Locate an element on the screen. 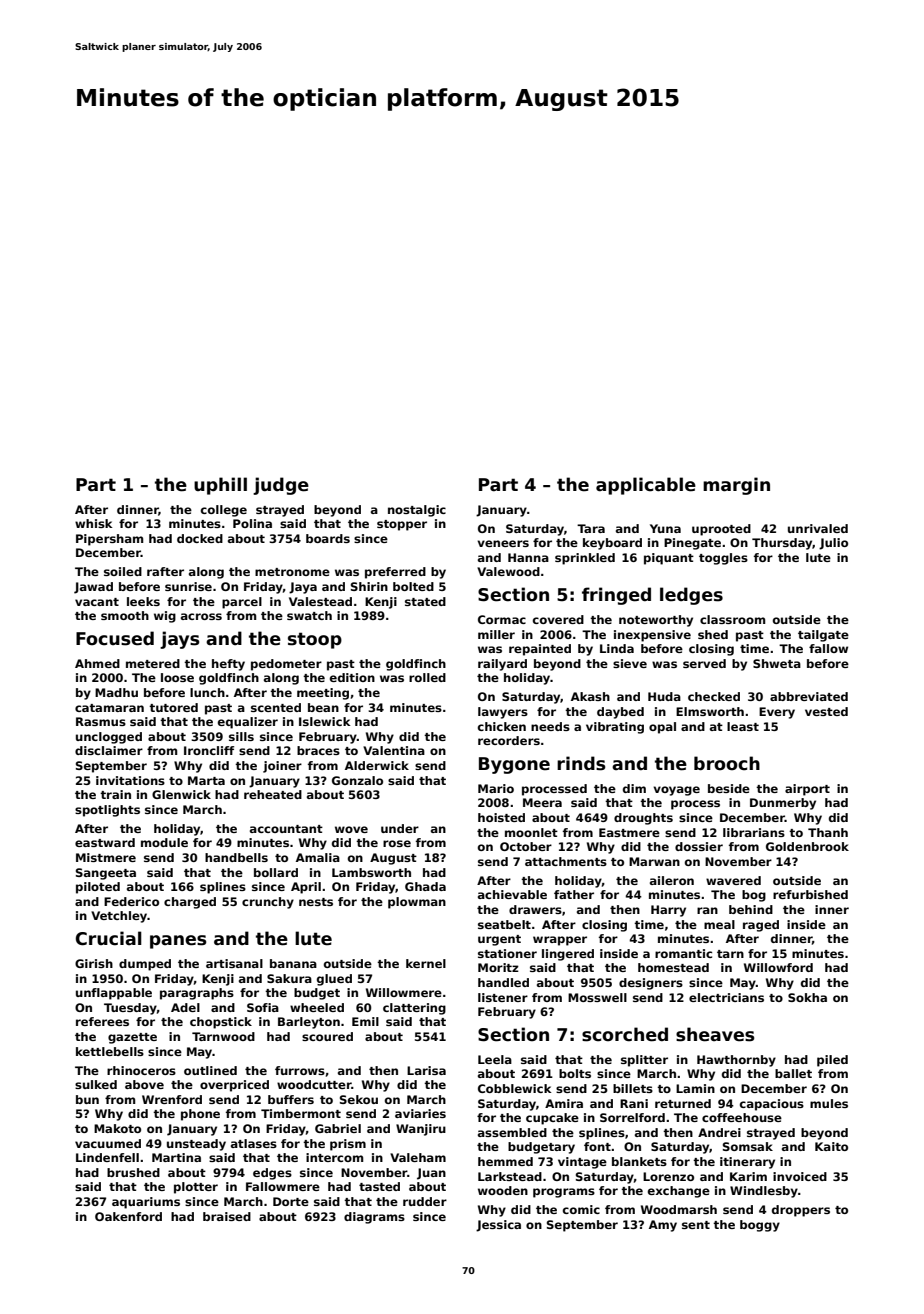 The height and width of the screenshot is (1314, 924). Makoto is located at coordinates (117, 1128).
